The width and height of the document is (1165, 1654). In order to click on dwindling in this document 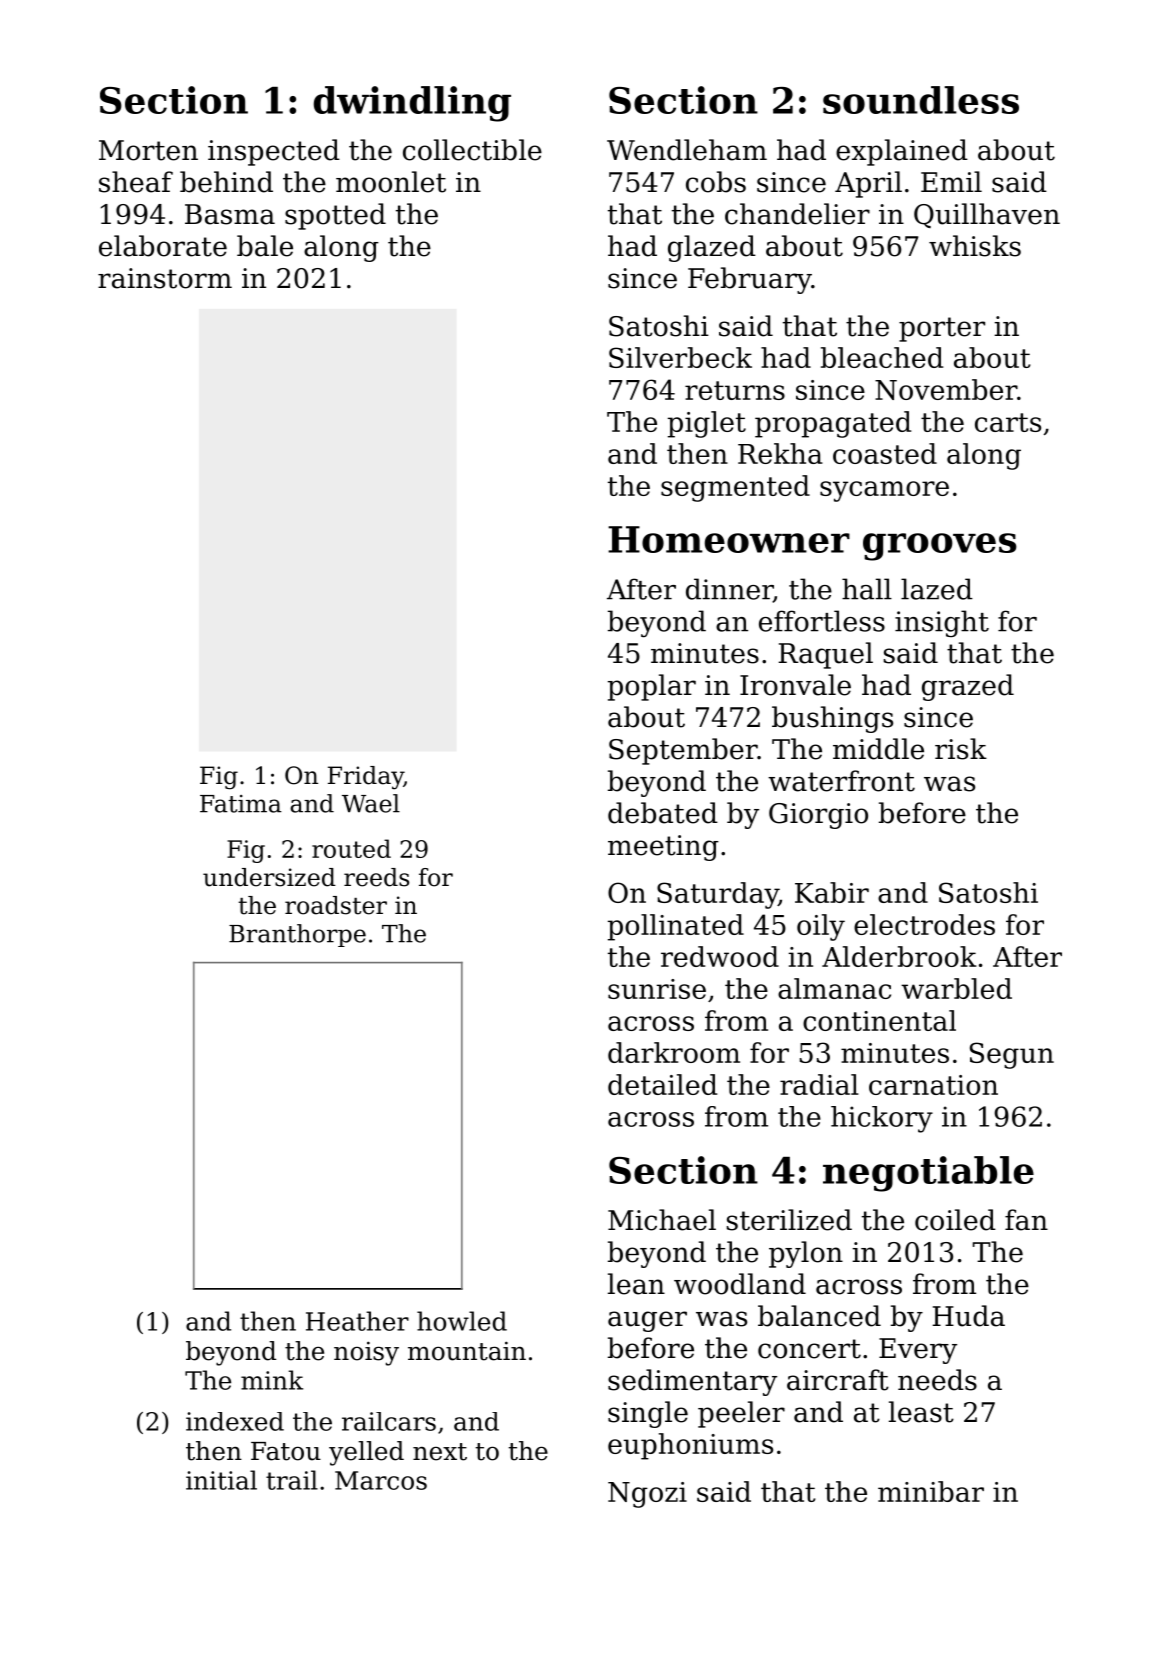, I will do `click(412, 104)`.
